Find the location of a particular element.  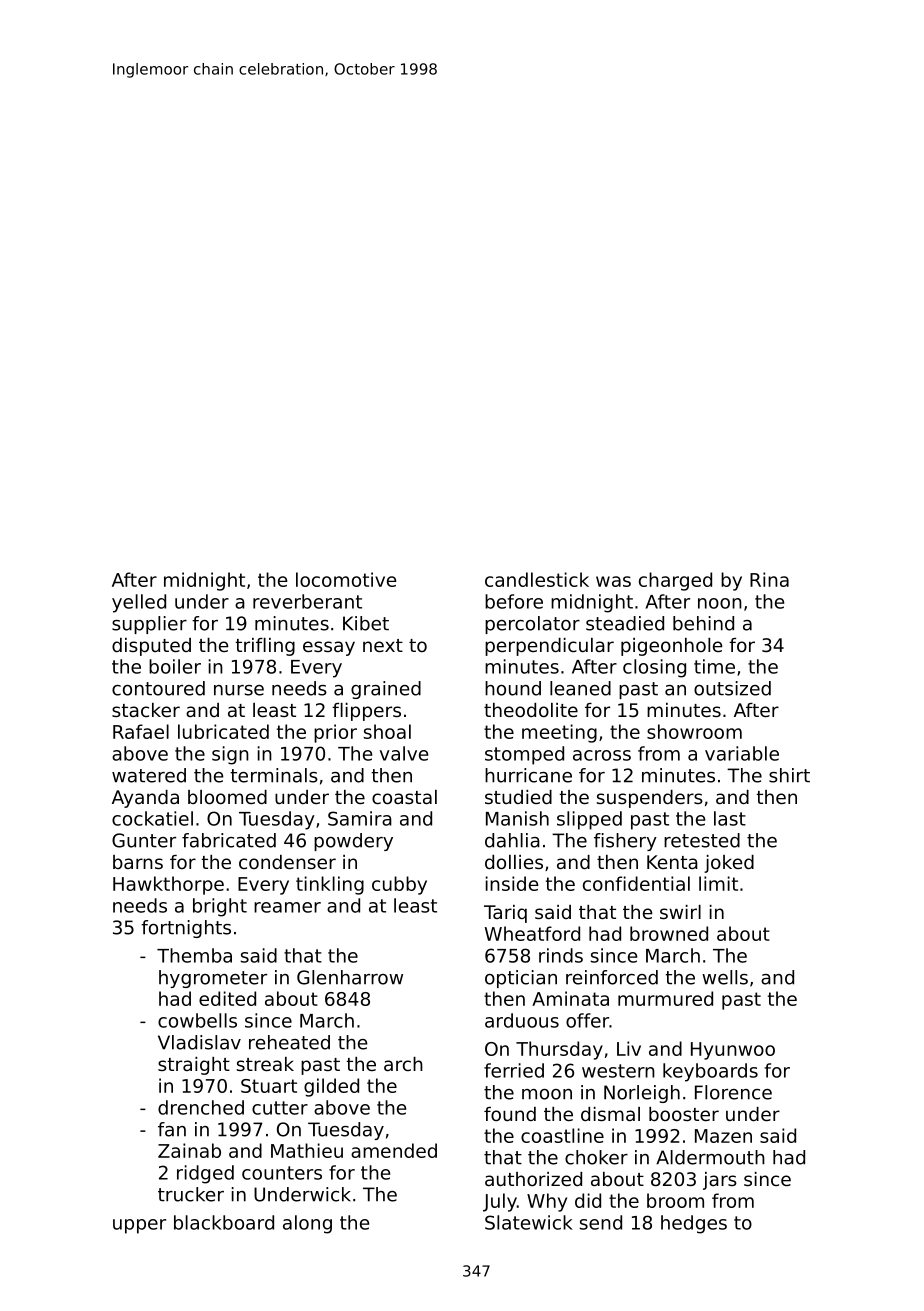

wells is located at coordinates (725, 977).
